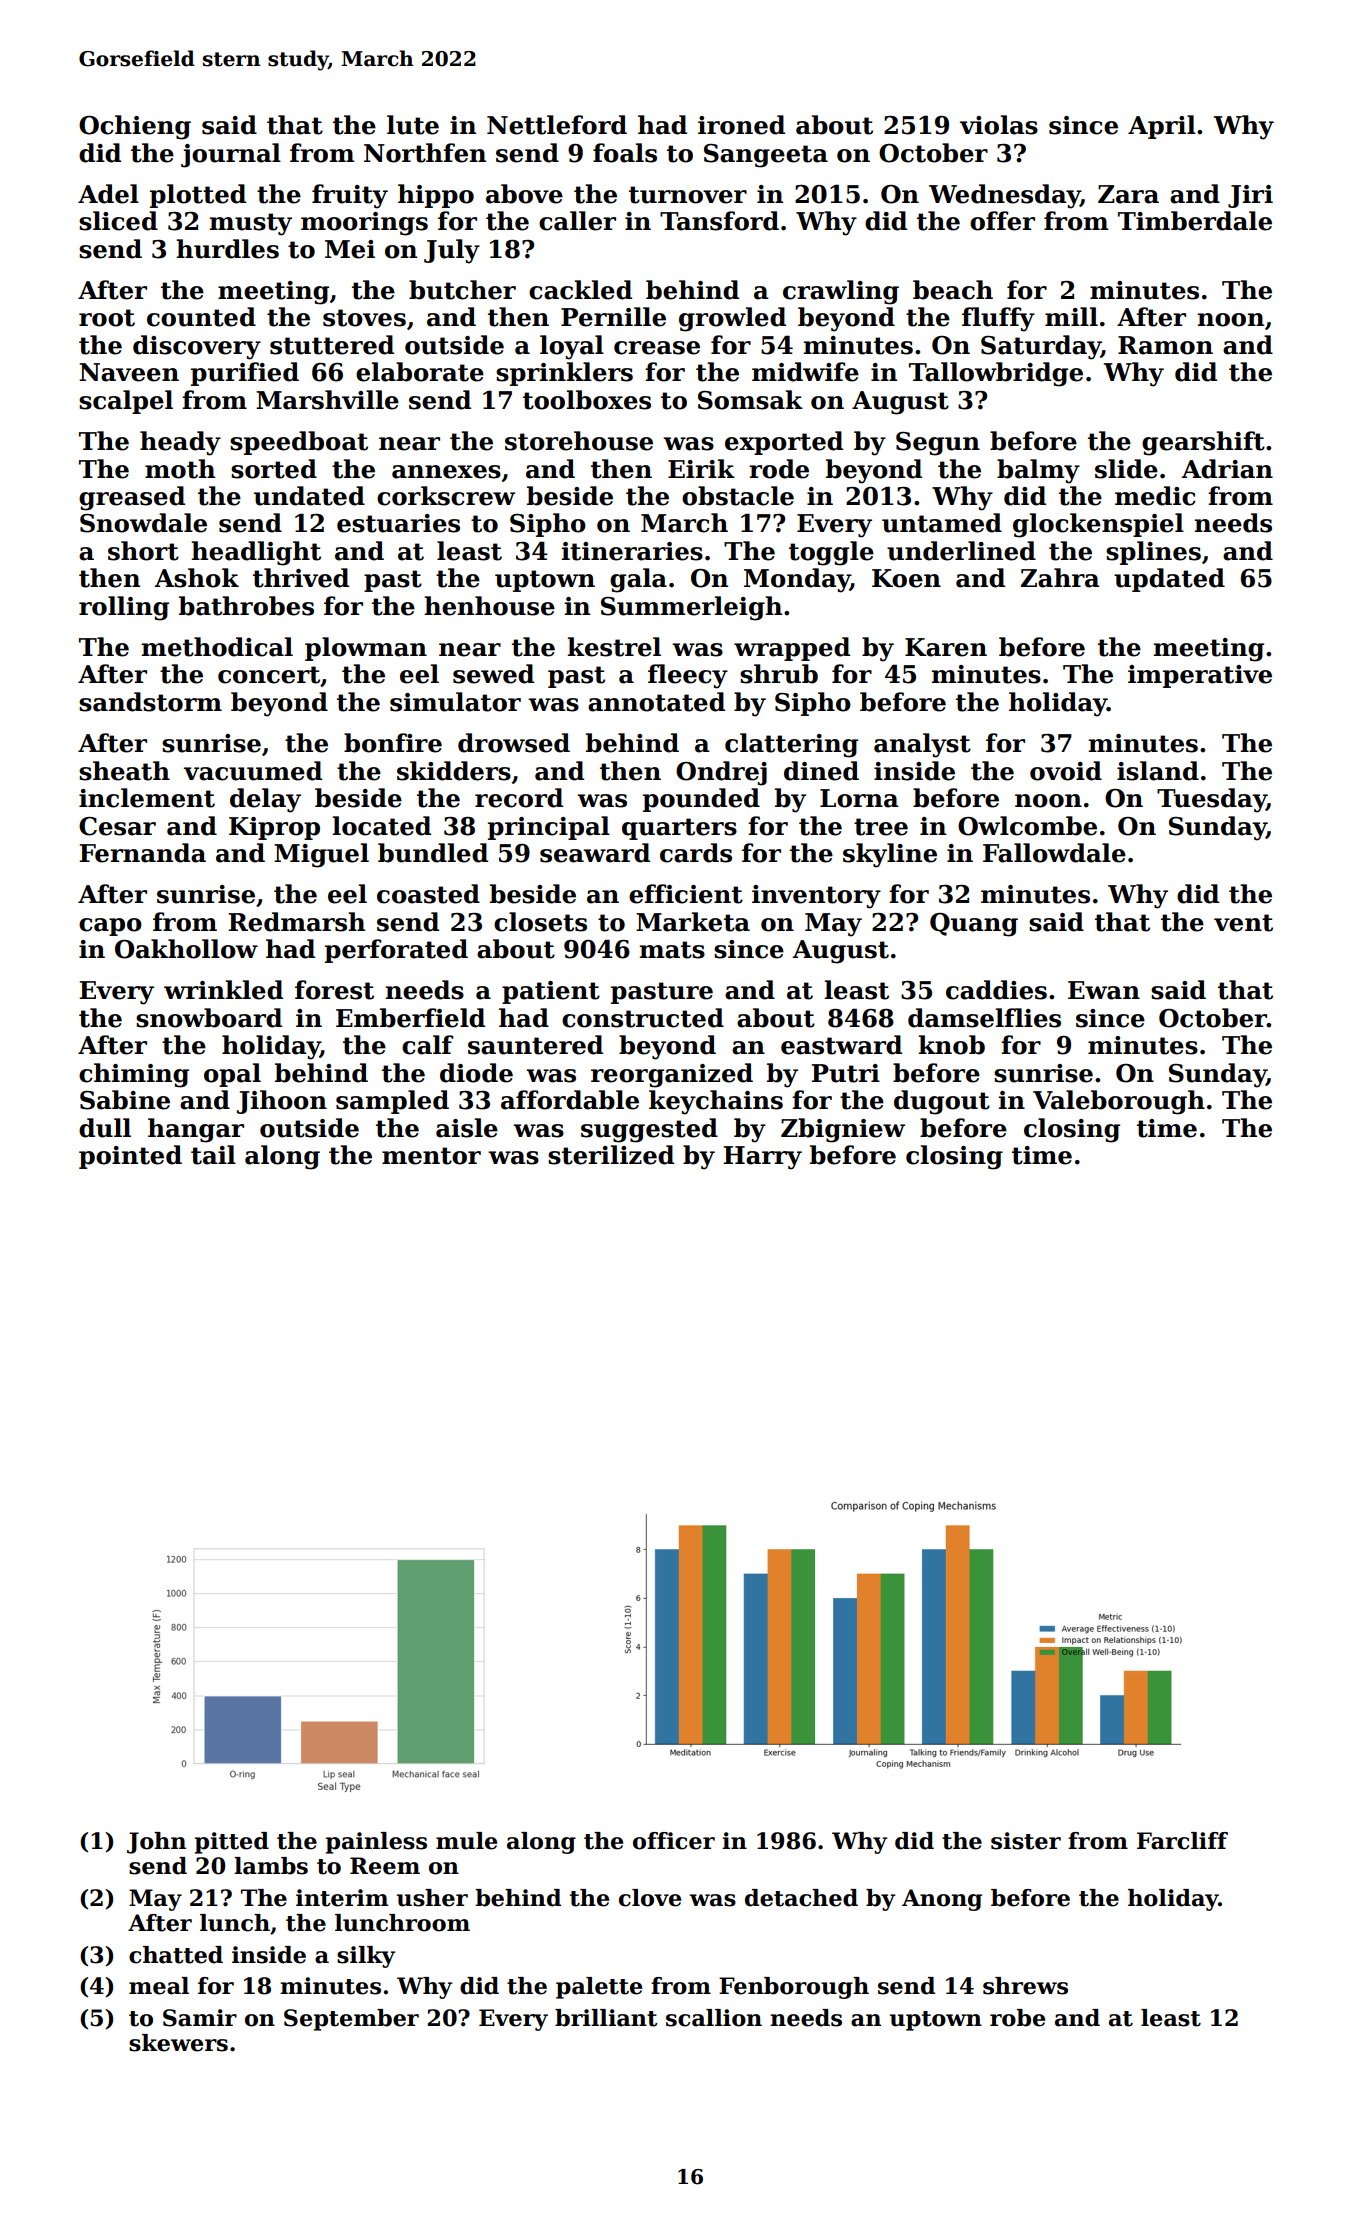 The height and width of the image is (2227, 1352). Describe the element at coordinates (110, 927) in the image. I see `capo` at that location.
